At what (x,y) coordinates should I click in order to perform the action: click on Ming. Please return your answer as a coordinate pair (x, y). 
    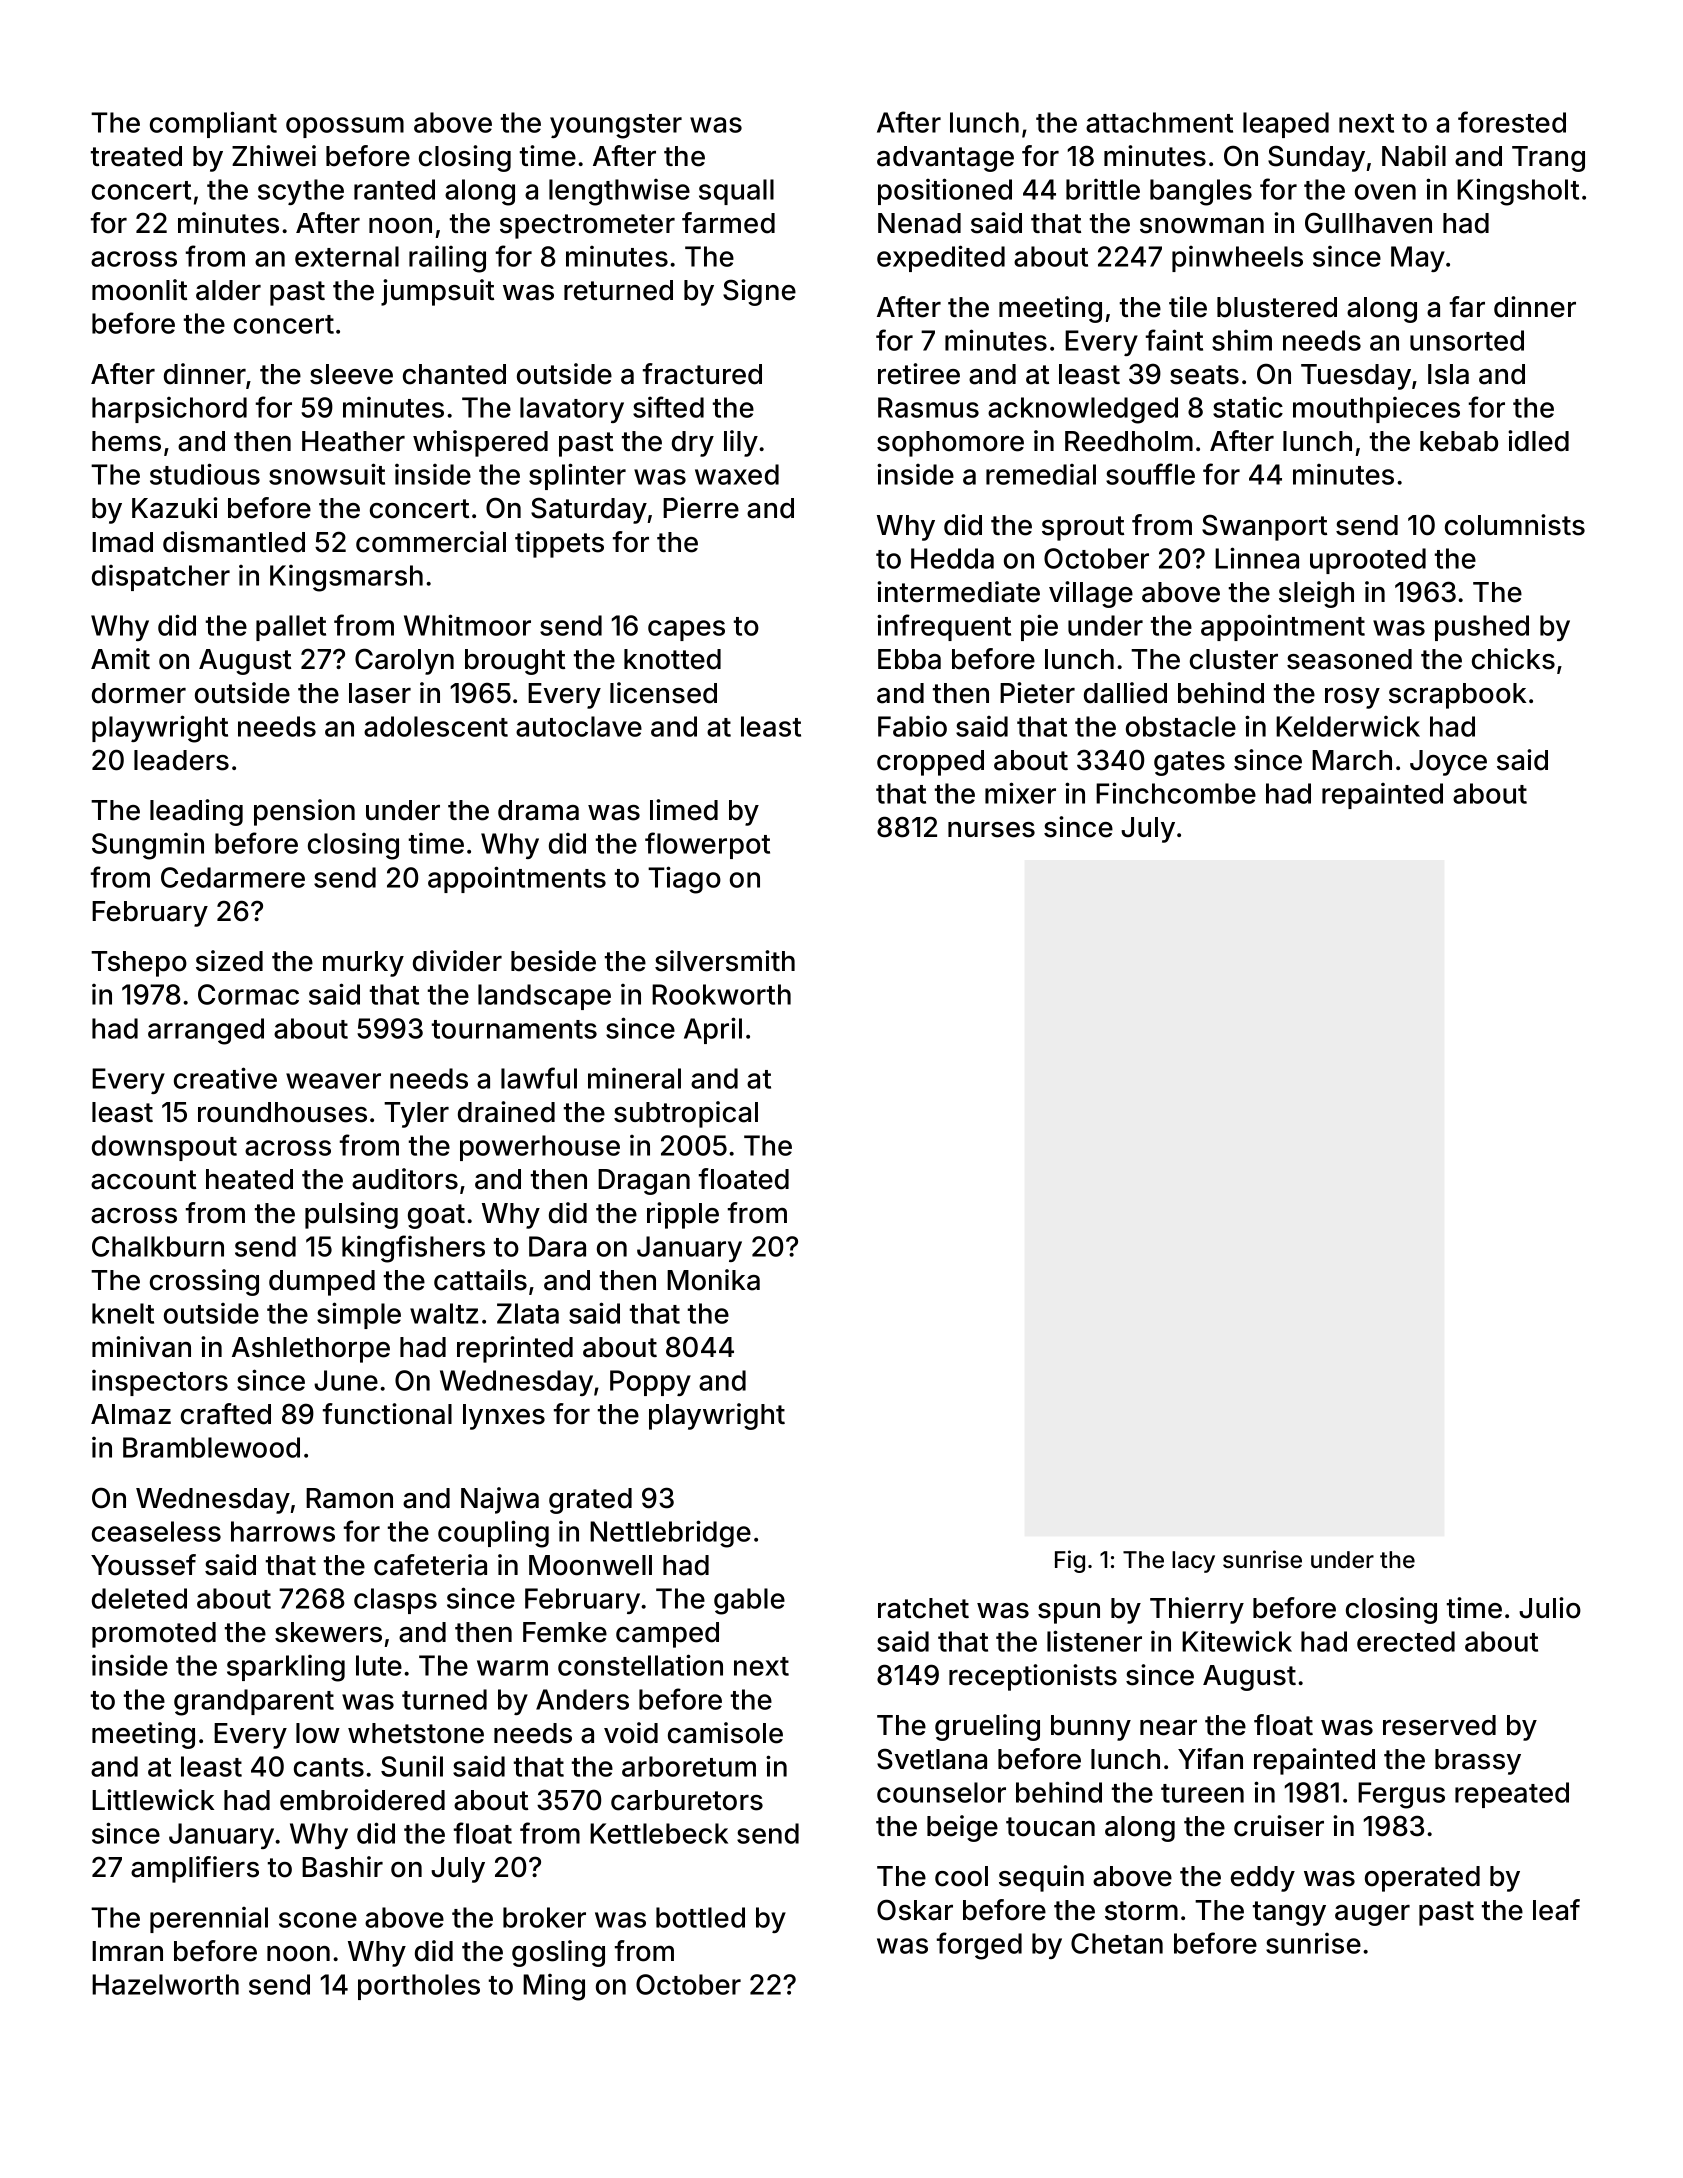
    Looking at the image, I should click on (554, 1987).
